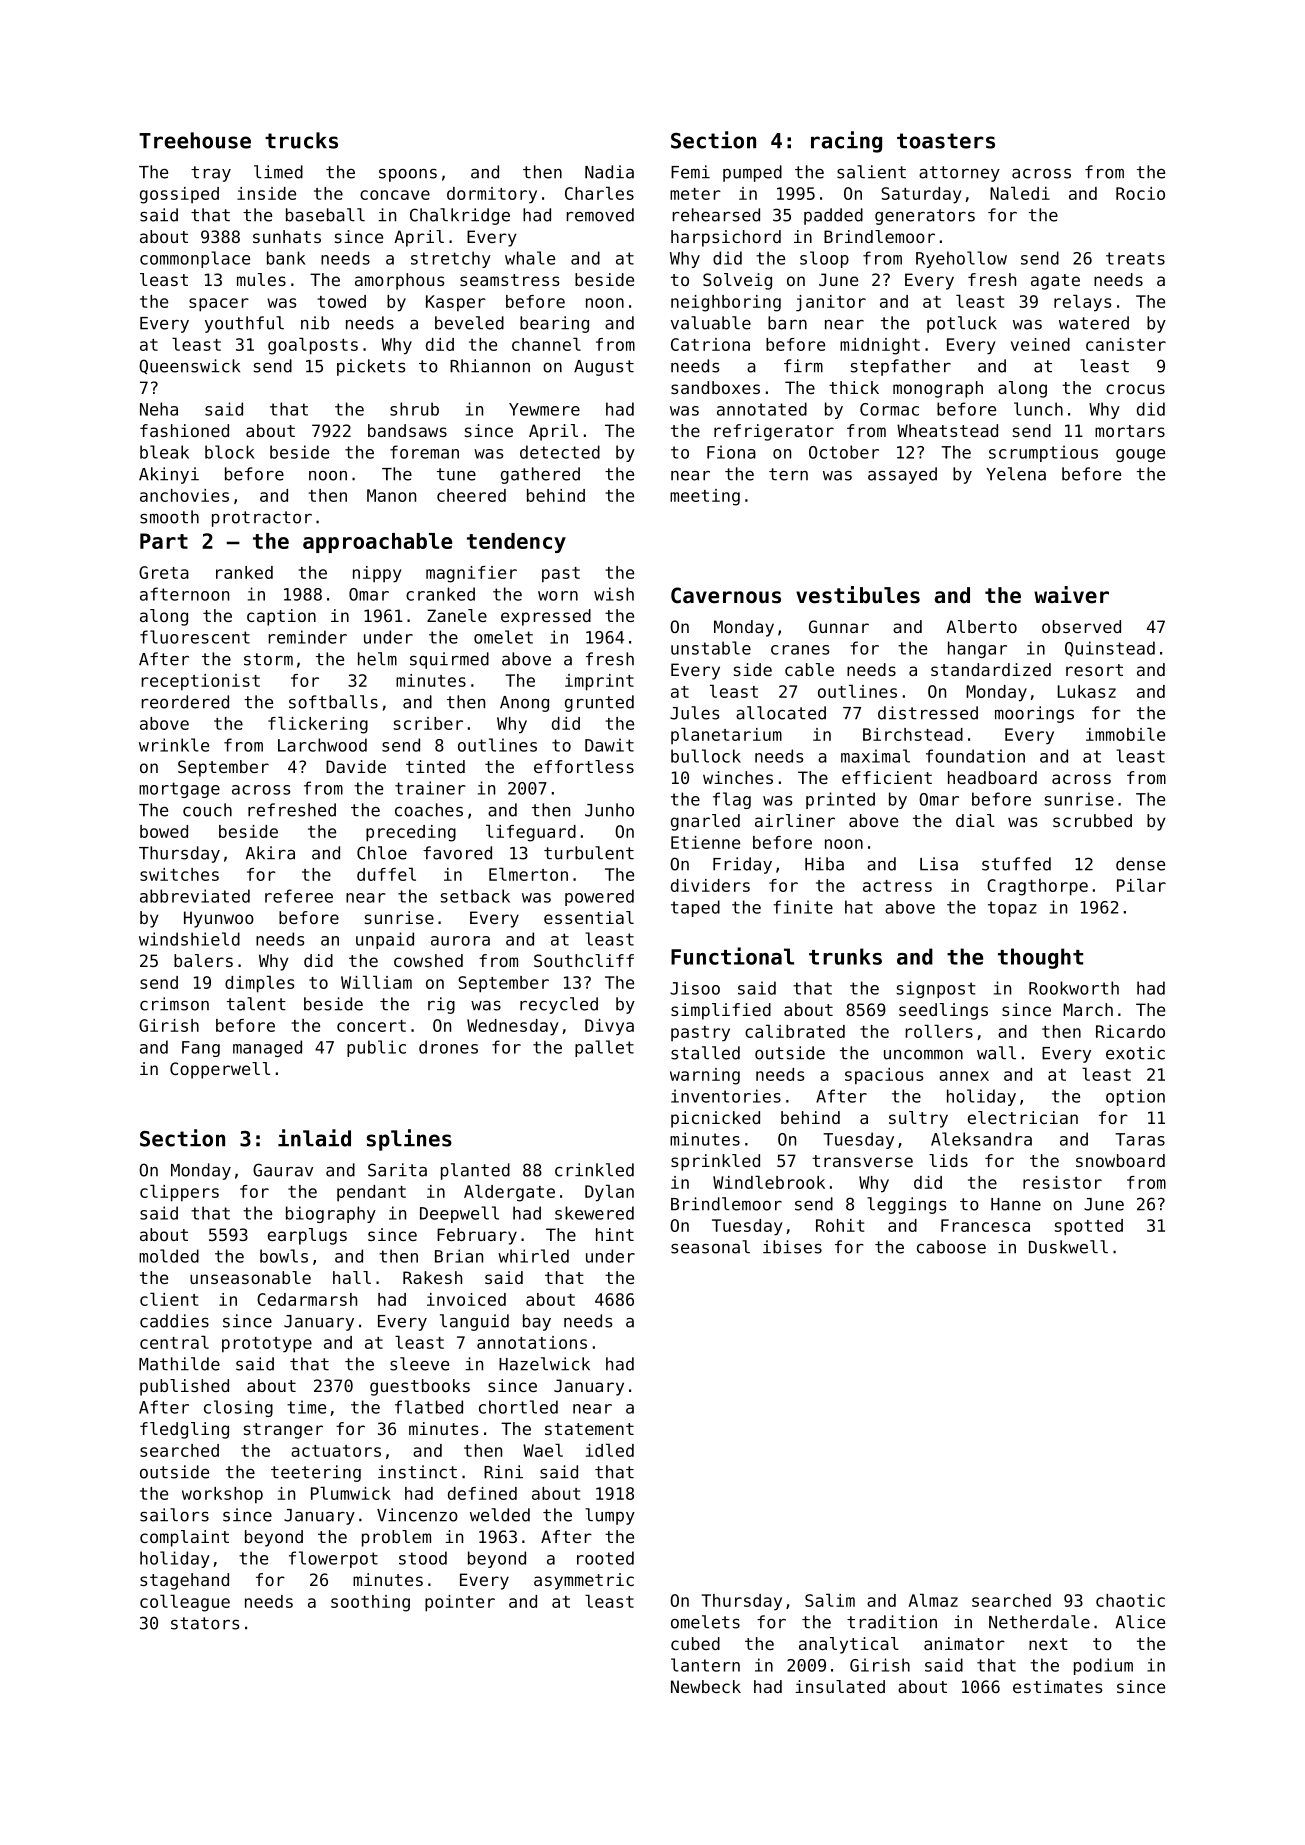 The image size is (1305, 1845). Describe the element at coordinates (604, 1048) in the screenshot. I see `pallet` at that location.
